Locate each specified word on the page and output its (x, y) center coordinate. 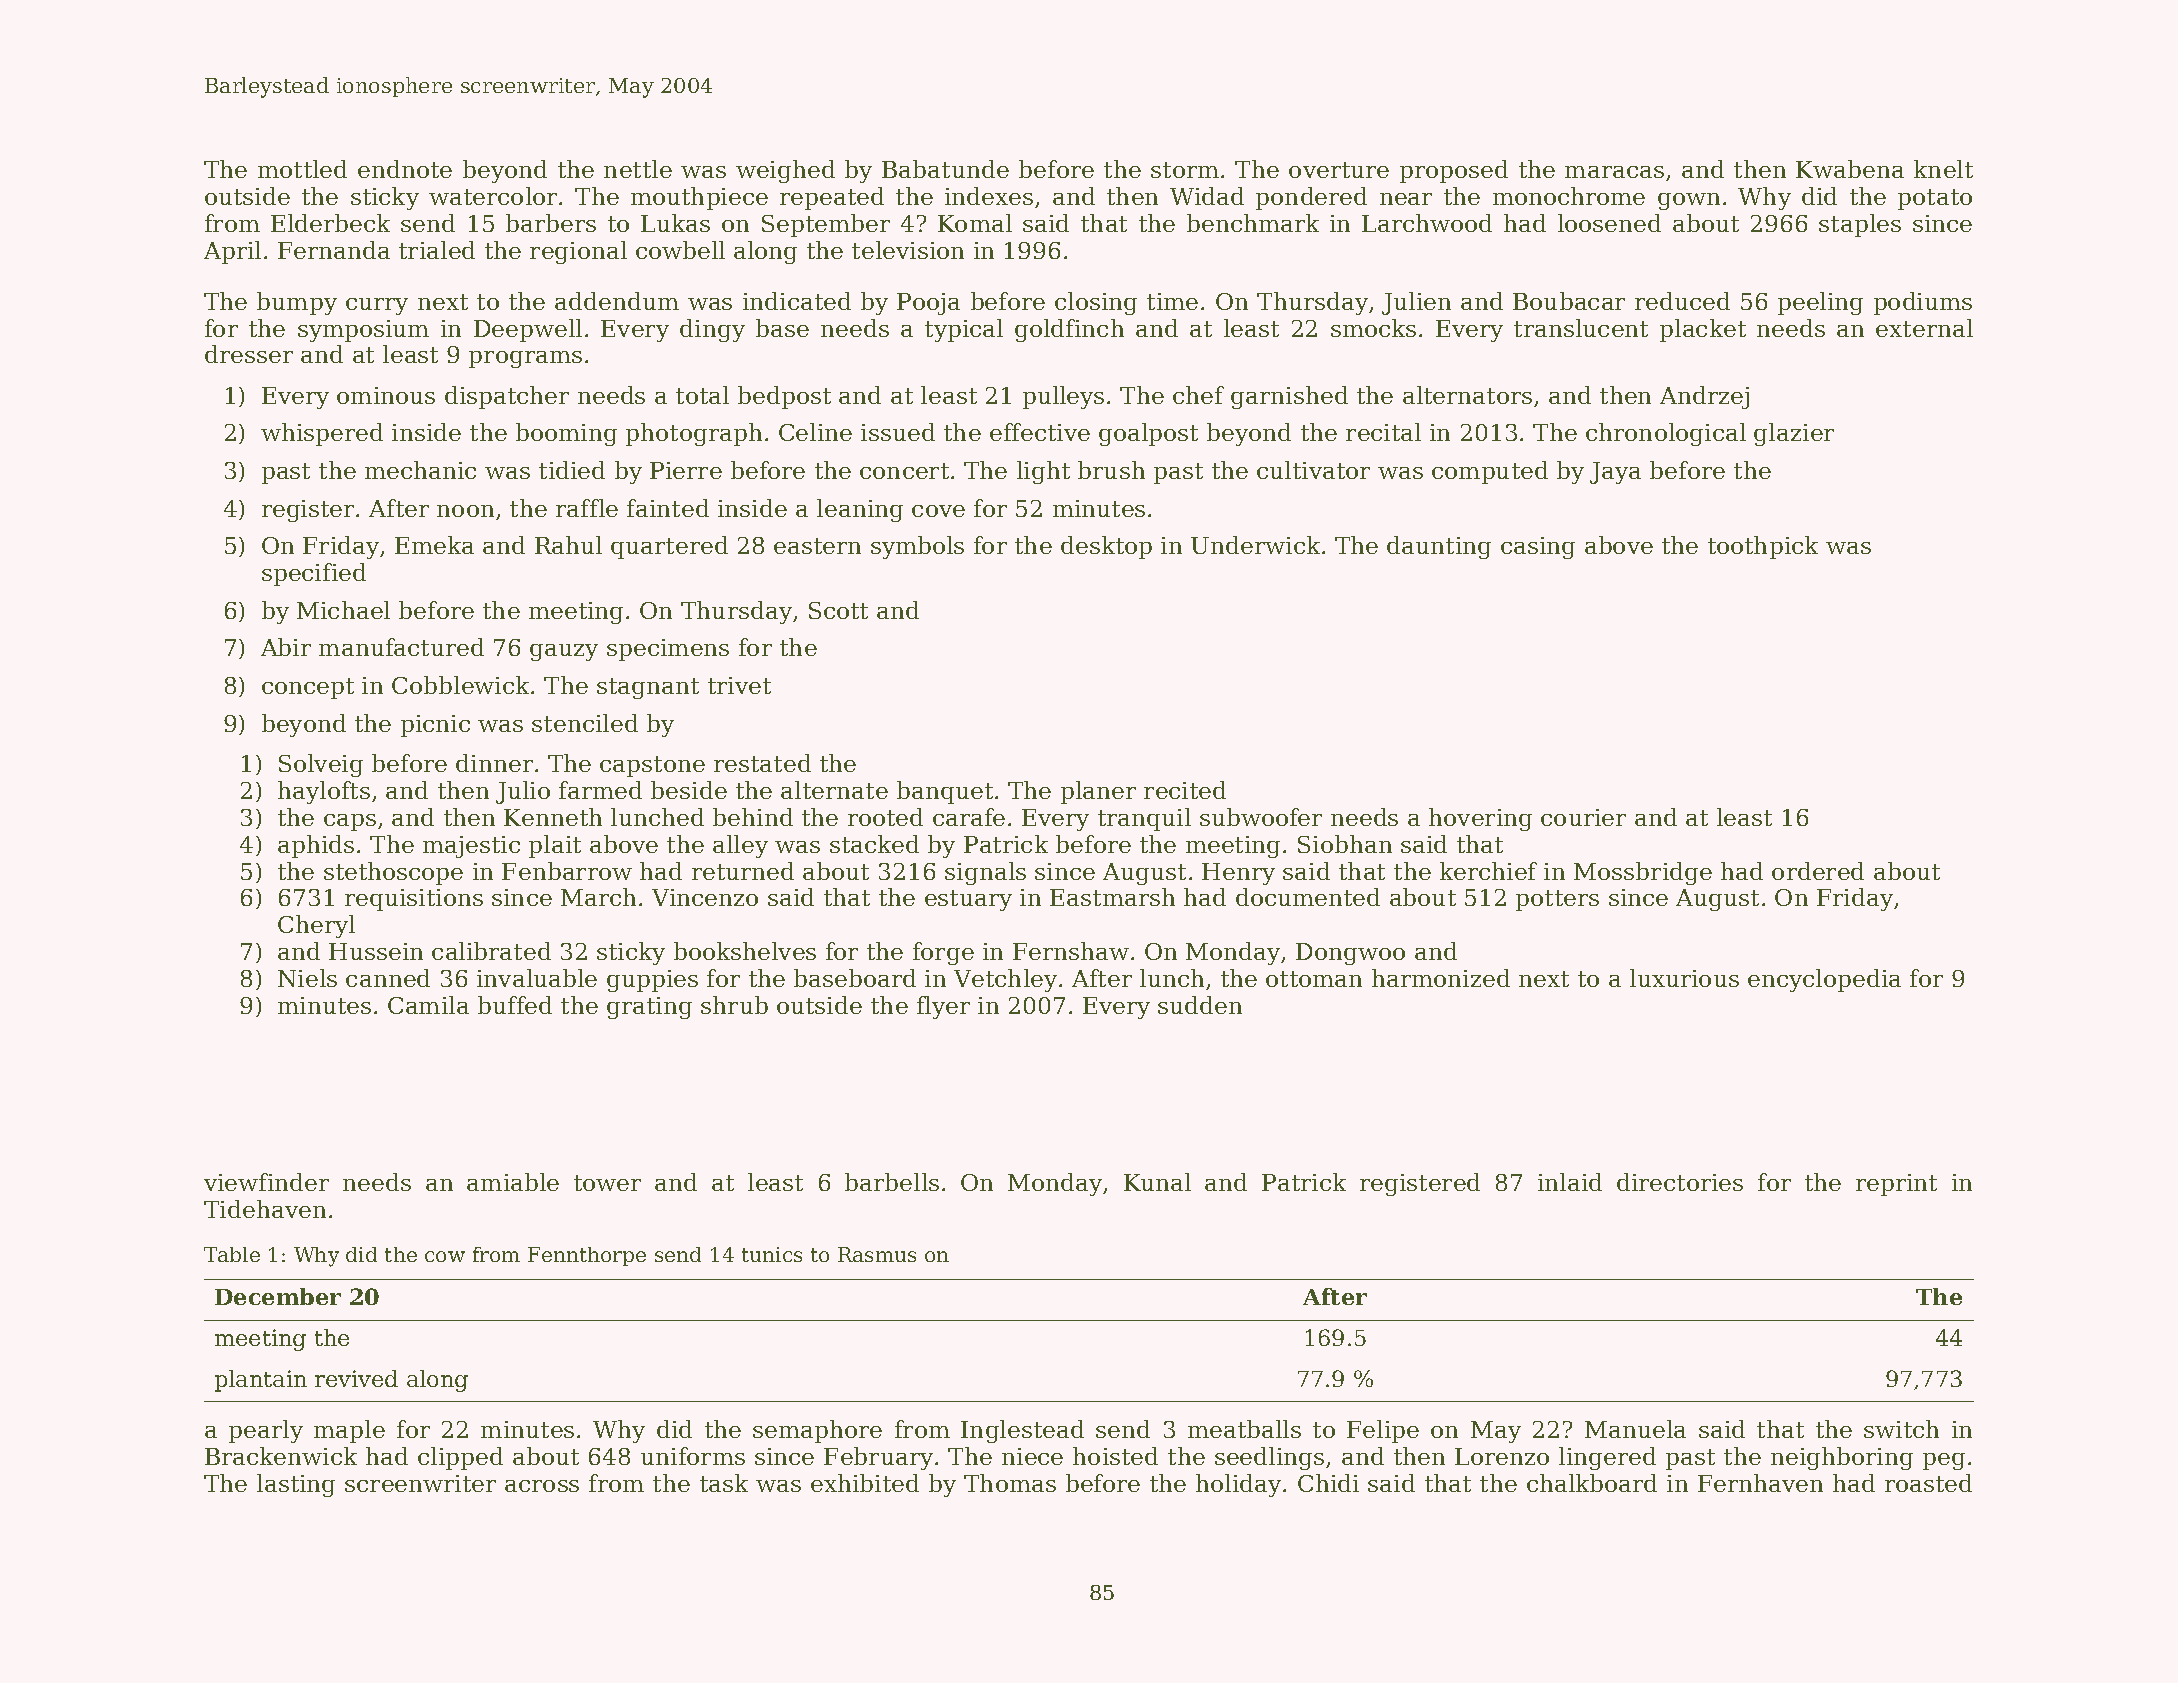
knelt (1943, 169)
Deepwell (528, 330)
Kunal (1157, 1182)
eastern (817, 546)
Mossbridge (1643, 873)
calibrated (491, 951)
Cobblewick (460, 685)
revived (356, 1378)
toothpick (1763, 547)
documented (1308, 897)
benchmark (1253, 223)
